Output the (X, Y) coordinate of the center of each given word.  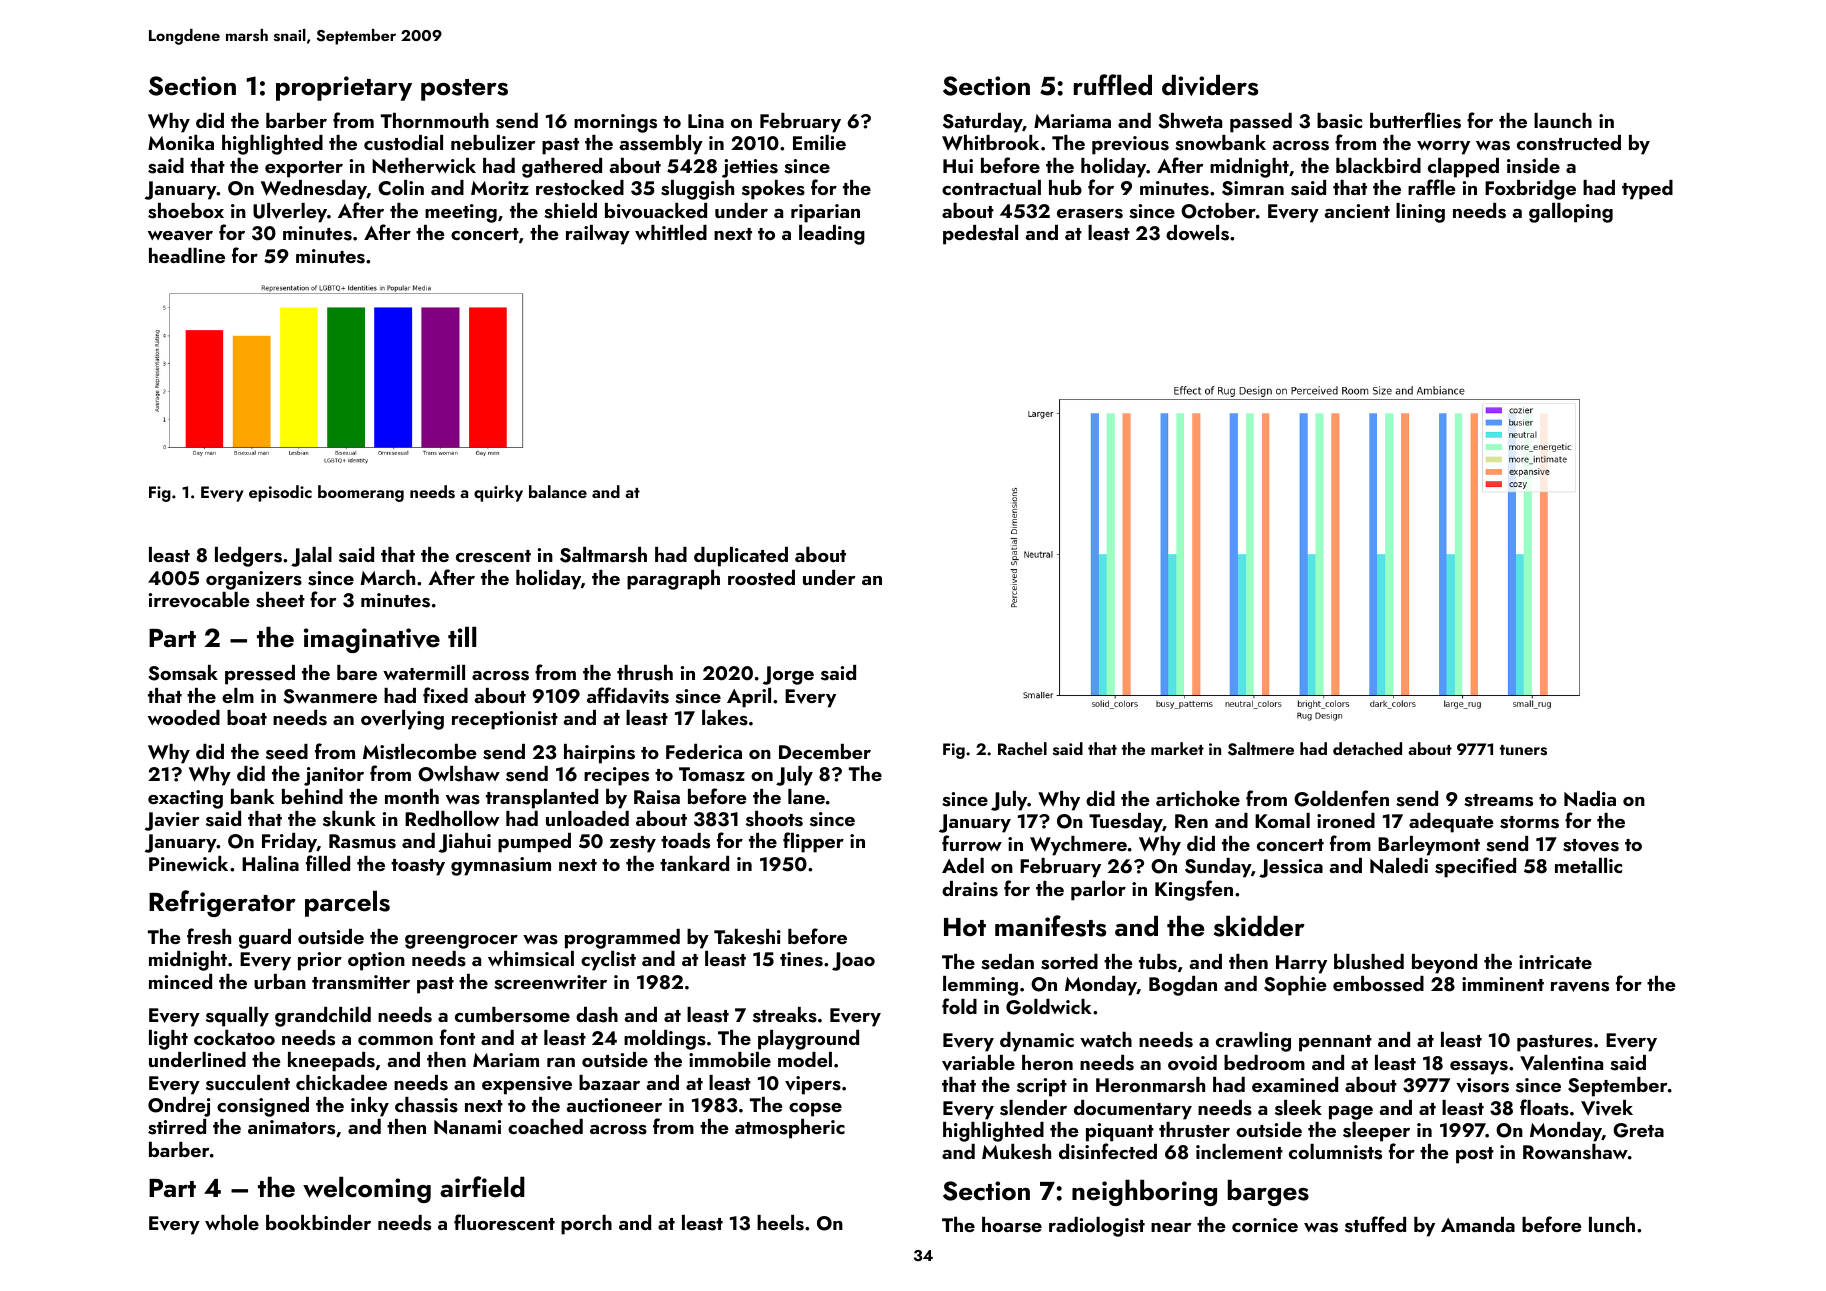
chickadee (341, 1082)
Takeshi (747, 937)
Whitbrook (990, 143)
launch (1563, 120)
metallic (1588, 865)
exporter (304, 169)
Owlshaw (459, 774)
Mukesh (1016, 1152)
